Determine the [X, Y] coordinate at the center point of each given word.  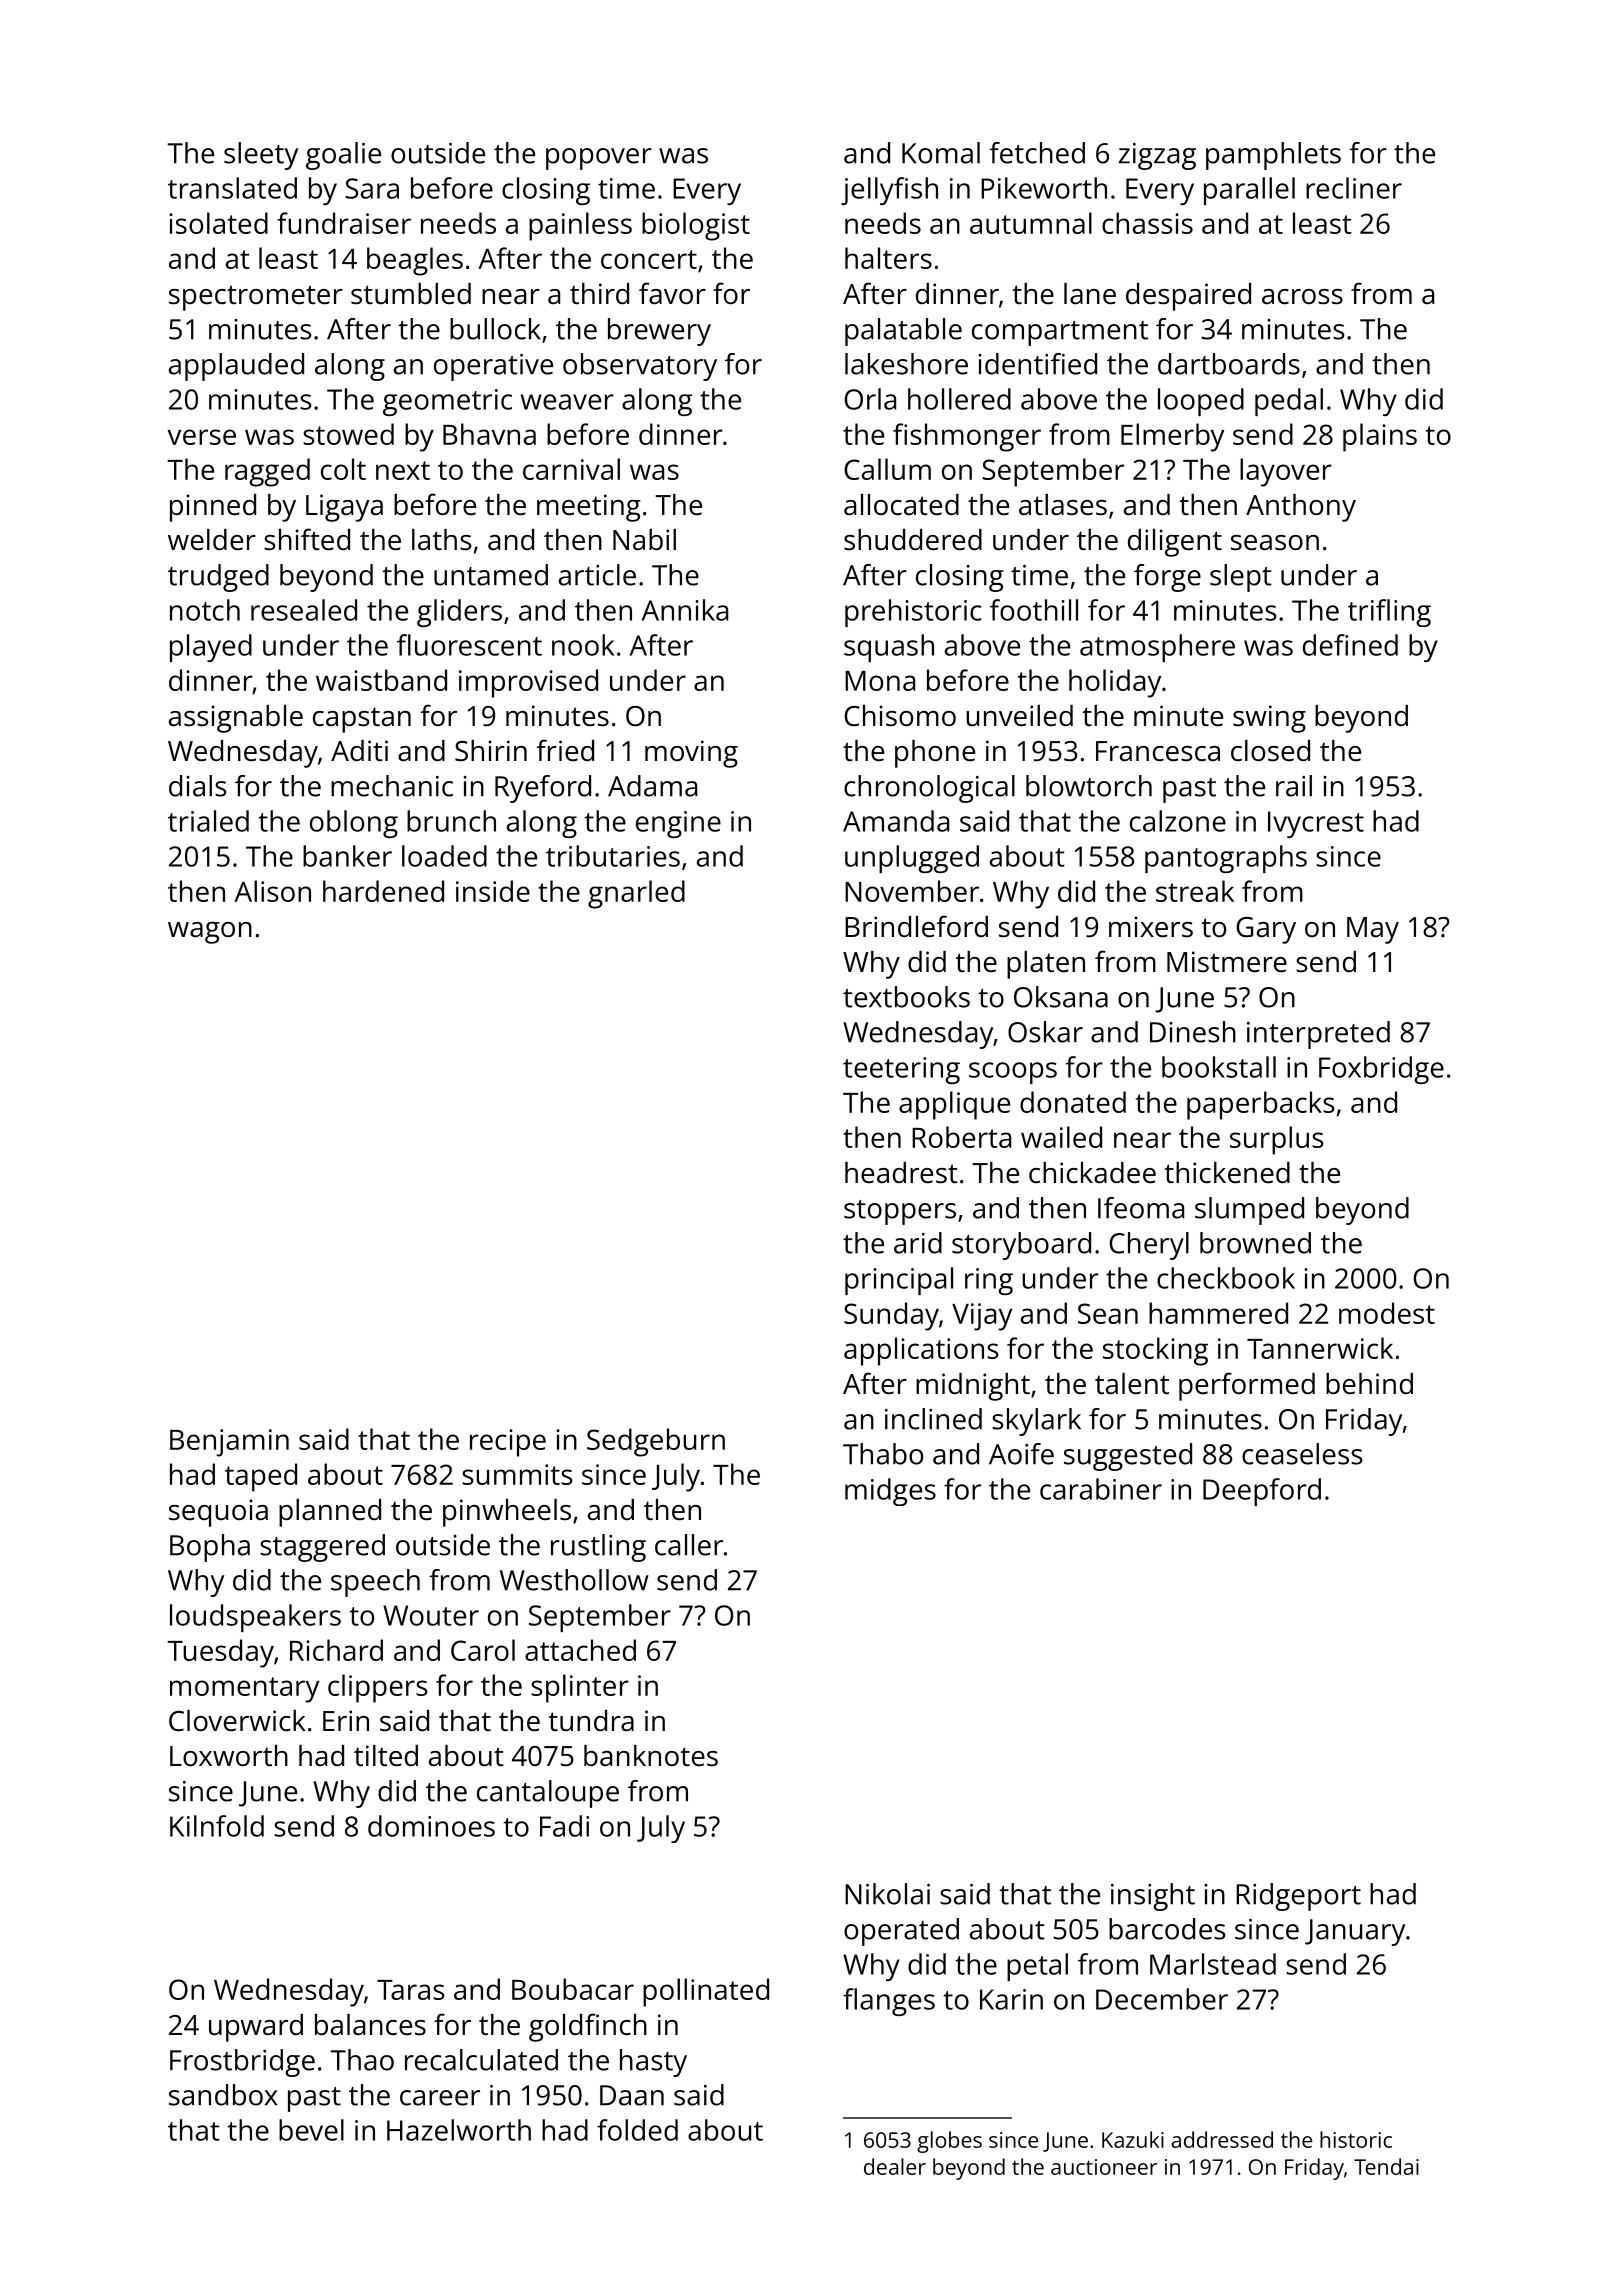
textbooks [906, 997]
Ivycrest [1316, 824]
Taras [410, 1990]
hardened [383, 891]
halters [888, 258]
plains [1380, 437]
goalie [343, 156]
